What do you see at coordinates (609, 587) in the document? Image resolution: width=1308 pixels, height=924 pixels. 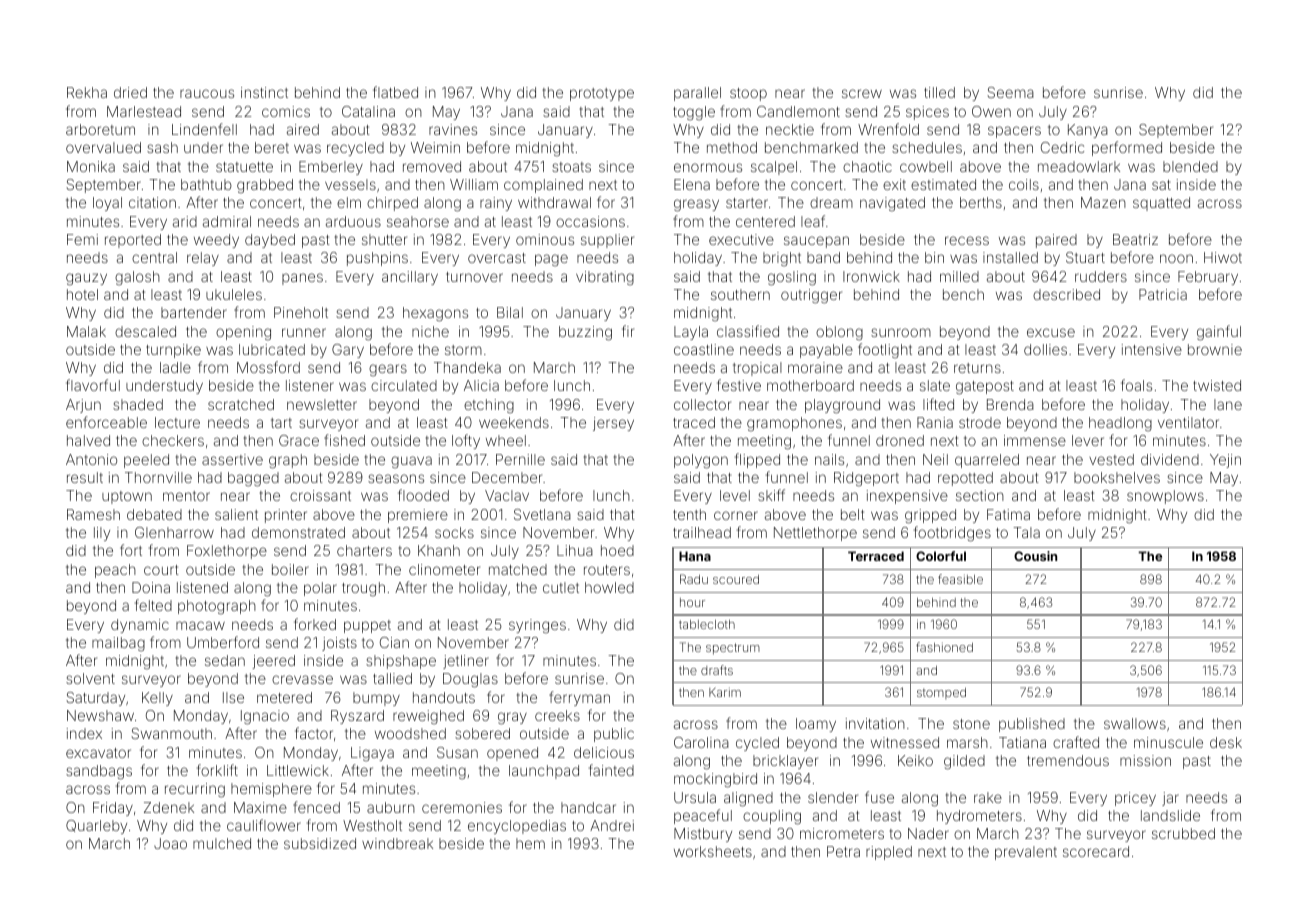 I see `howled` at bounding box center [609, 587].
